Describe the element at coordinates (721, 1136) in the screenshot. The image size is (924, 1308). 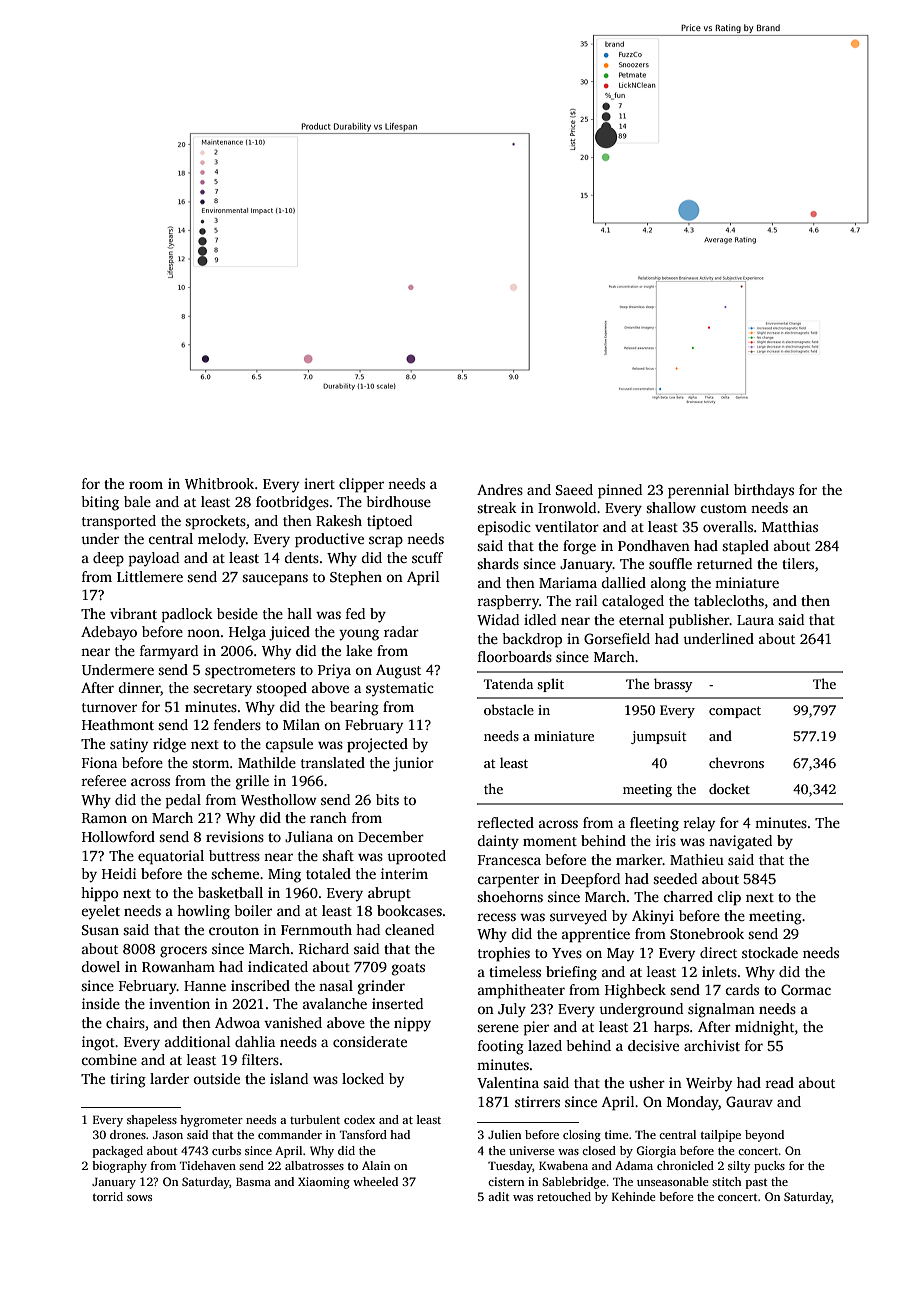
I see `tailpipe` at that location.
